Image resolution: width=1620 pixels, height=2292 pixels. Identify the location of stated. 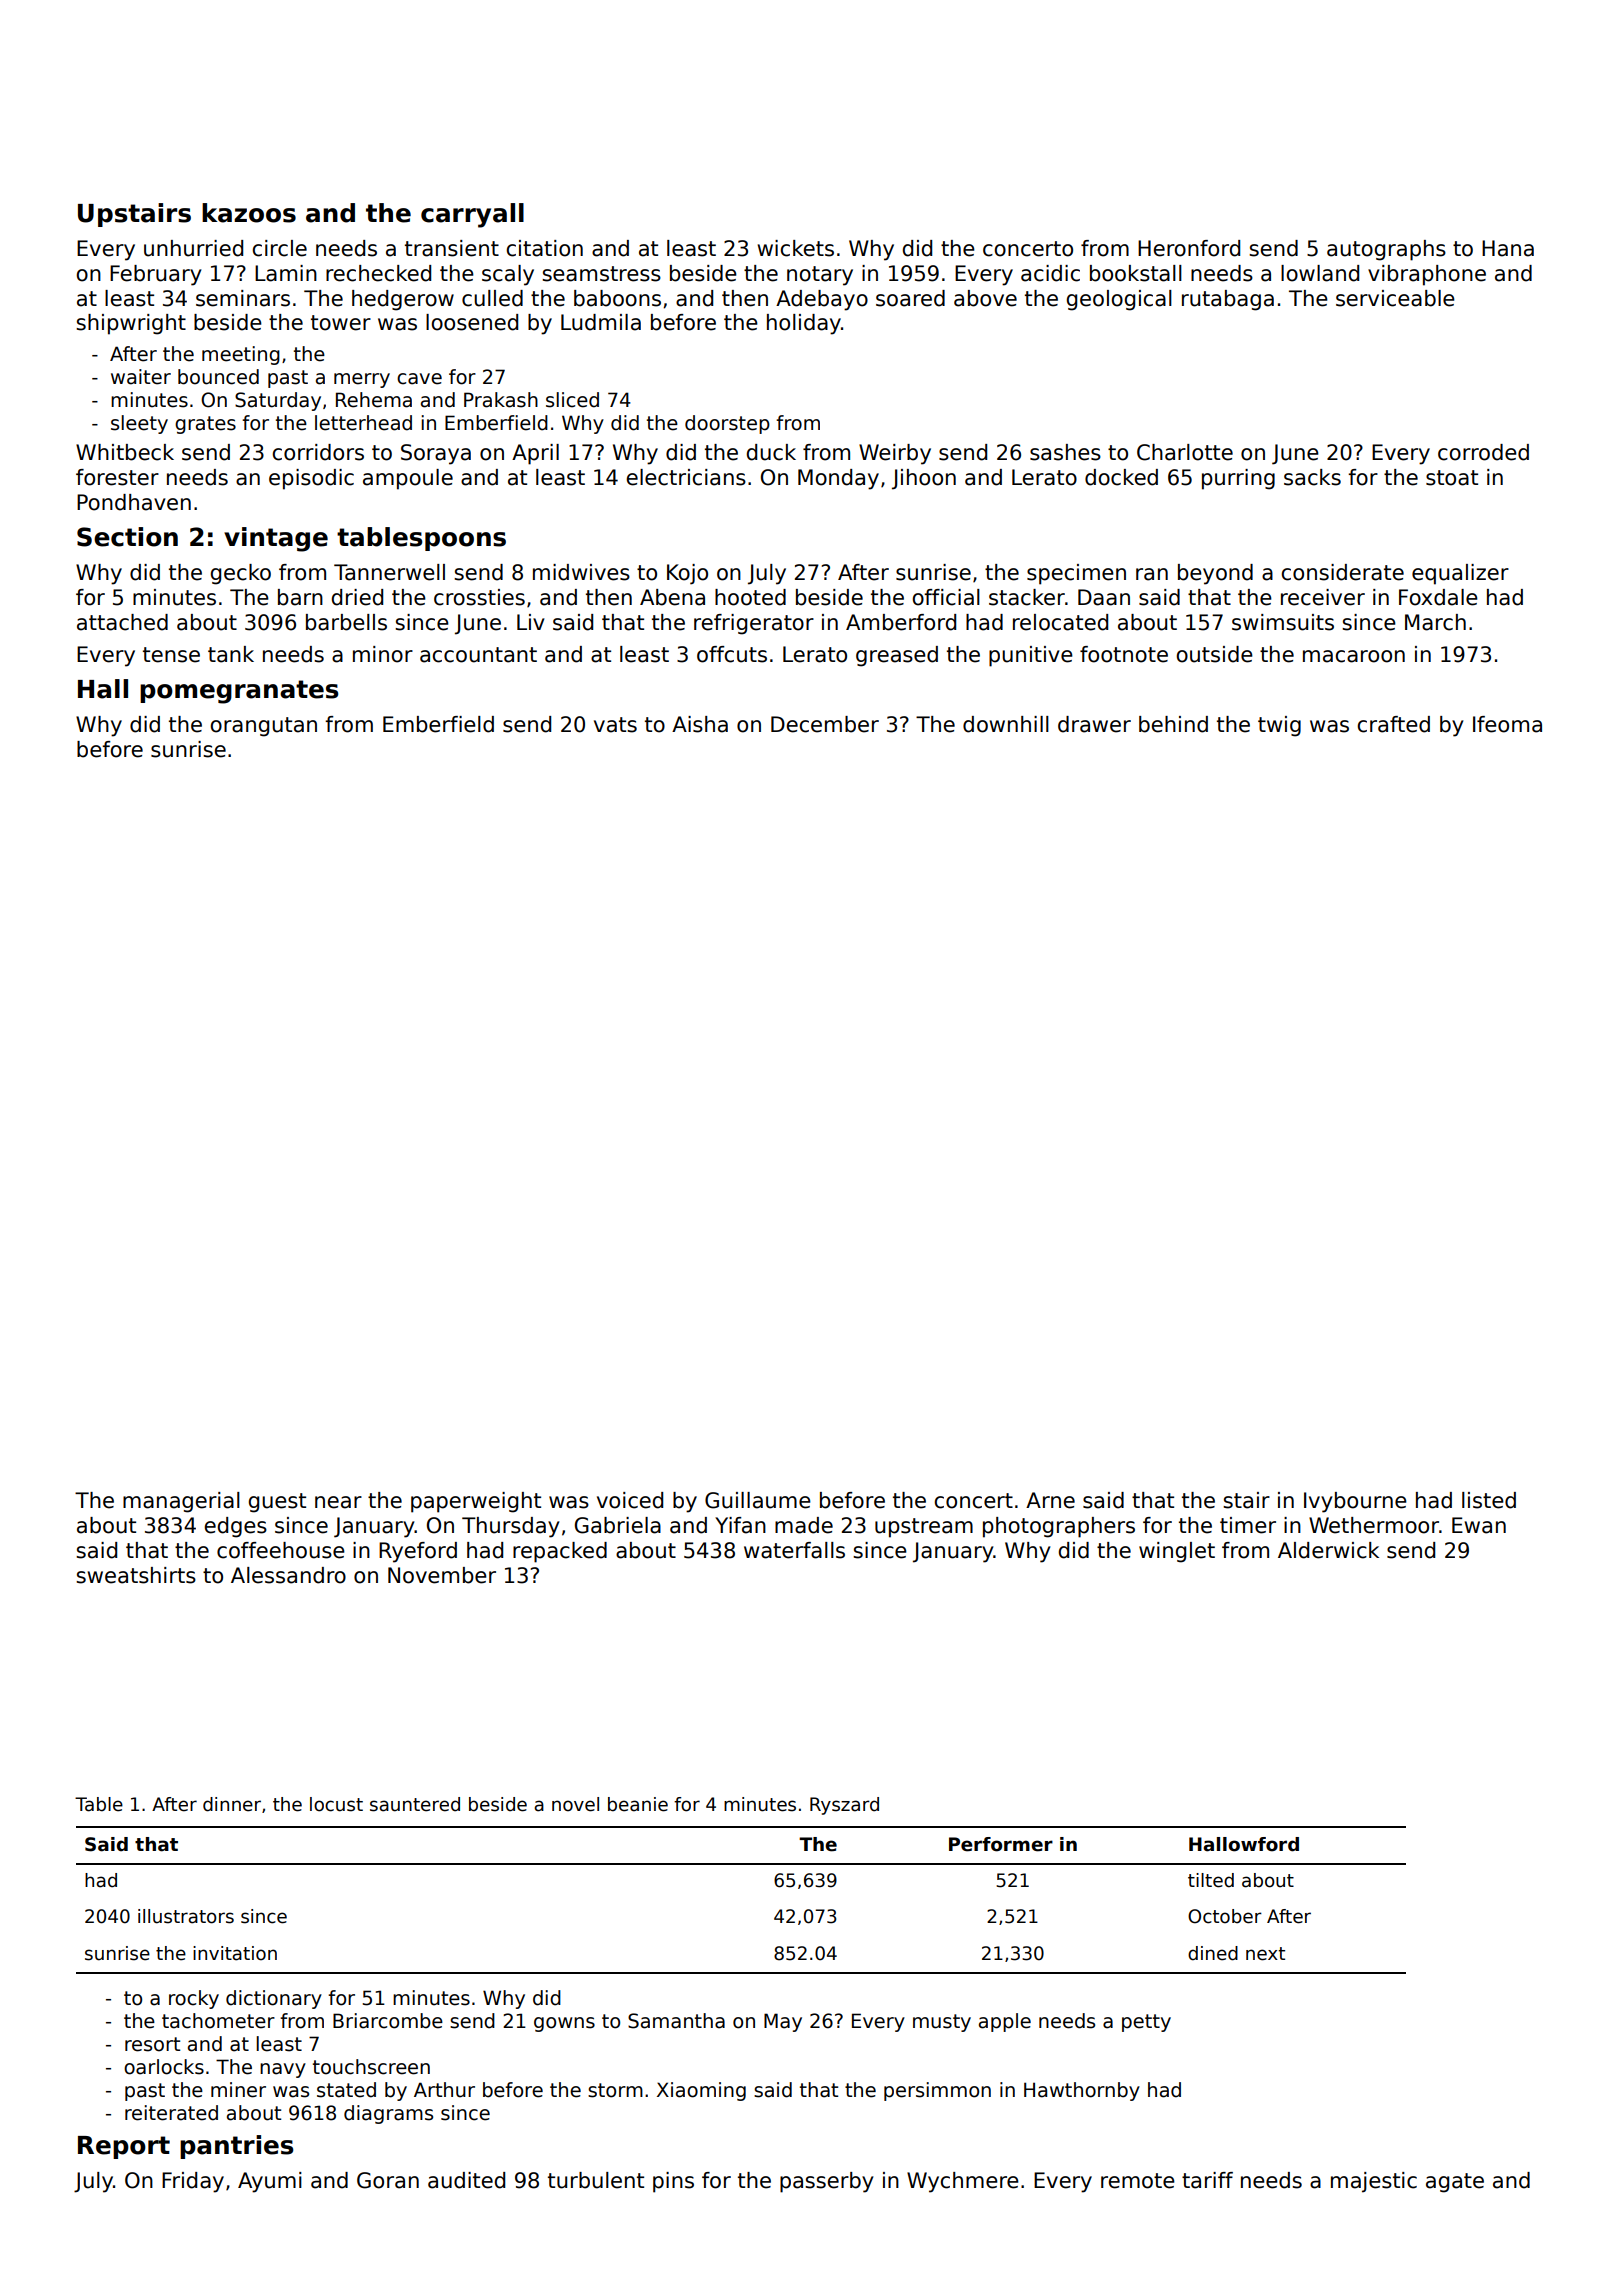
(346, 2090).
